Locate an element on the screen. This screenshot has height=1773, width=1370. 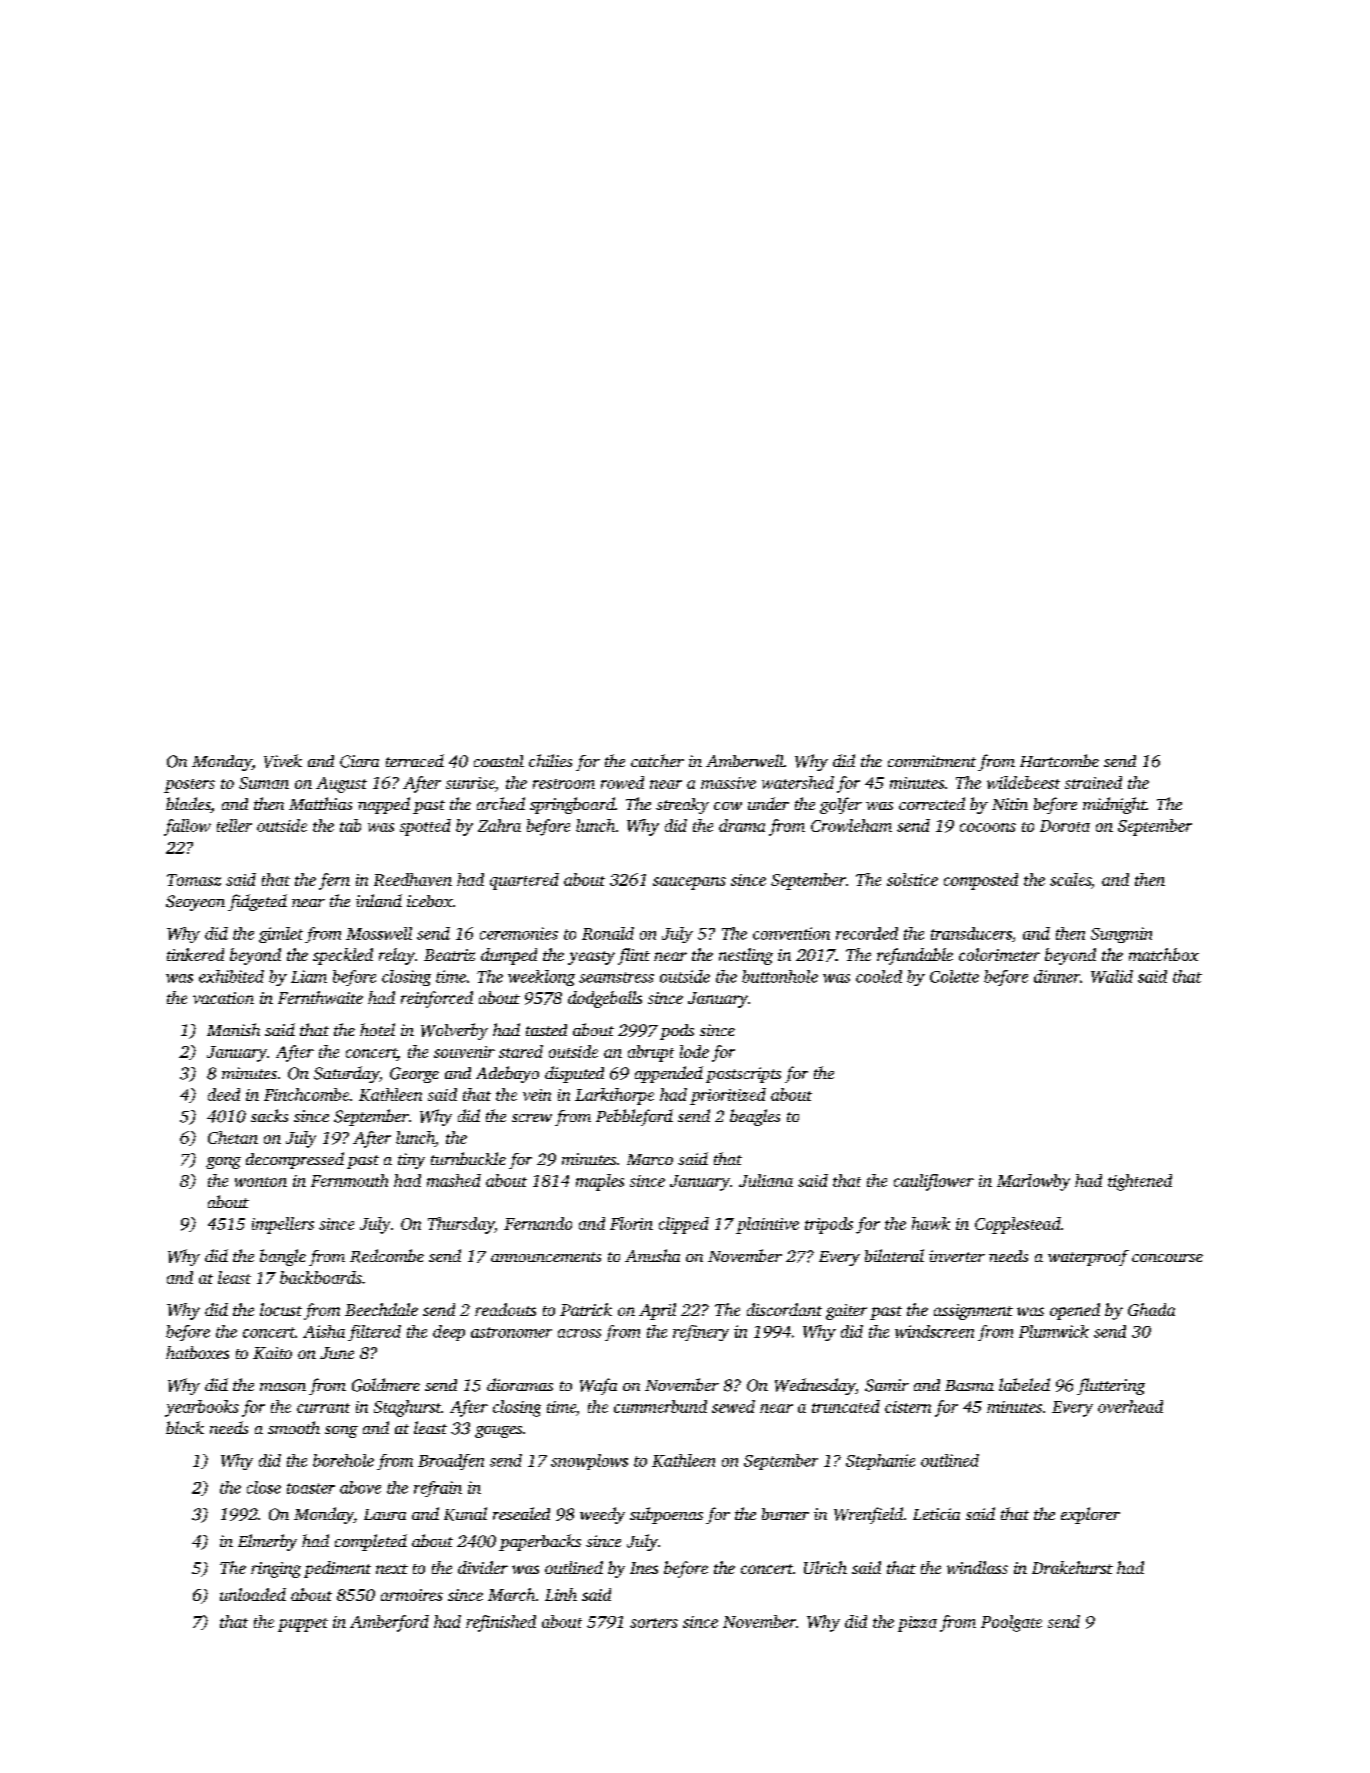
Poolgate is located at coordinates (1011, 1623).
